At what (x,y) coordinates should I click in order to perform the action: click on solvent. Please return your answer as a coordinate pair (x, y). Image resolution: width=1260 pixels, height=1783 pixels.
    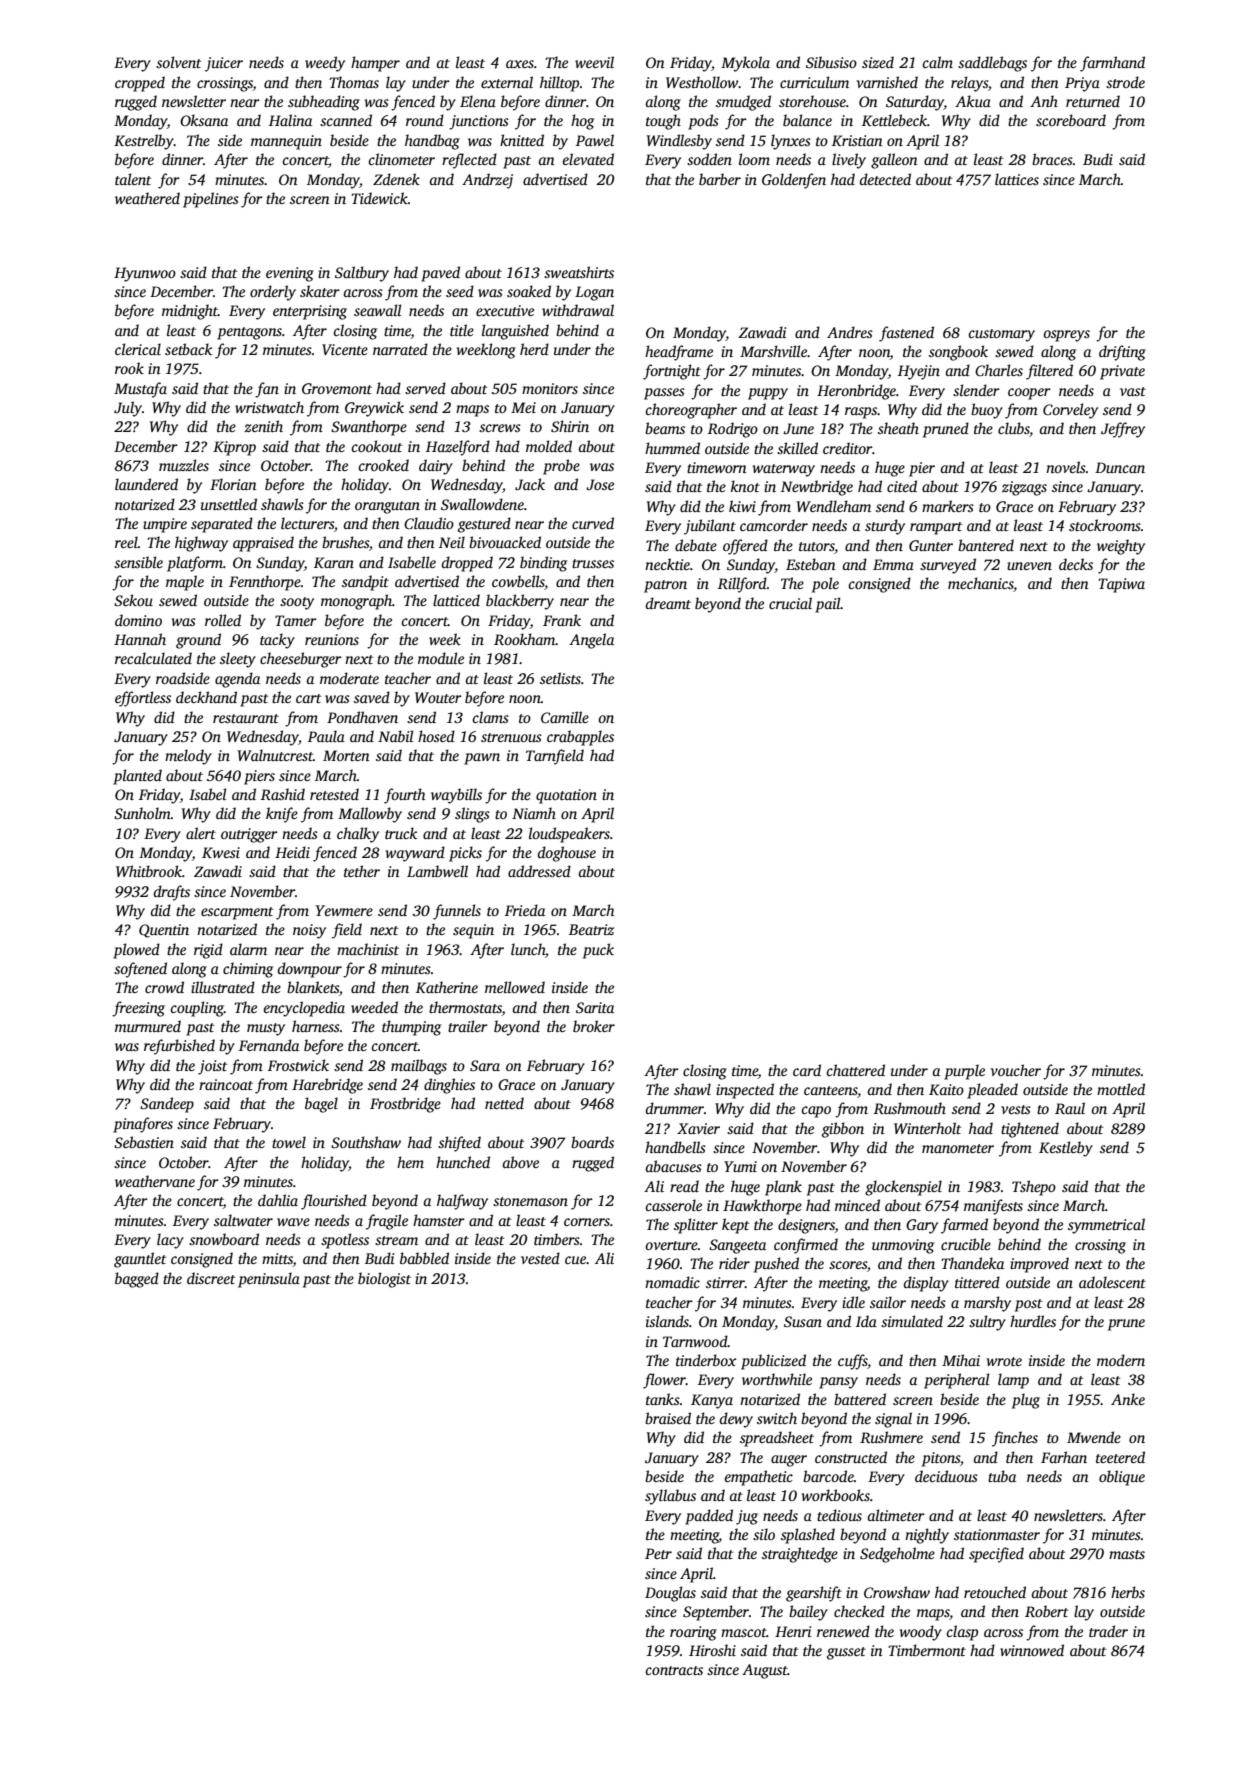
    Looking at the image, I should click on (178, 62).
